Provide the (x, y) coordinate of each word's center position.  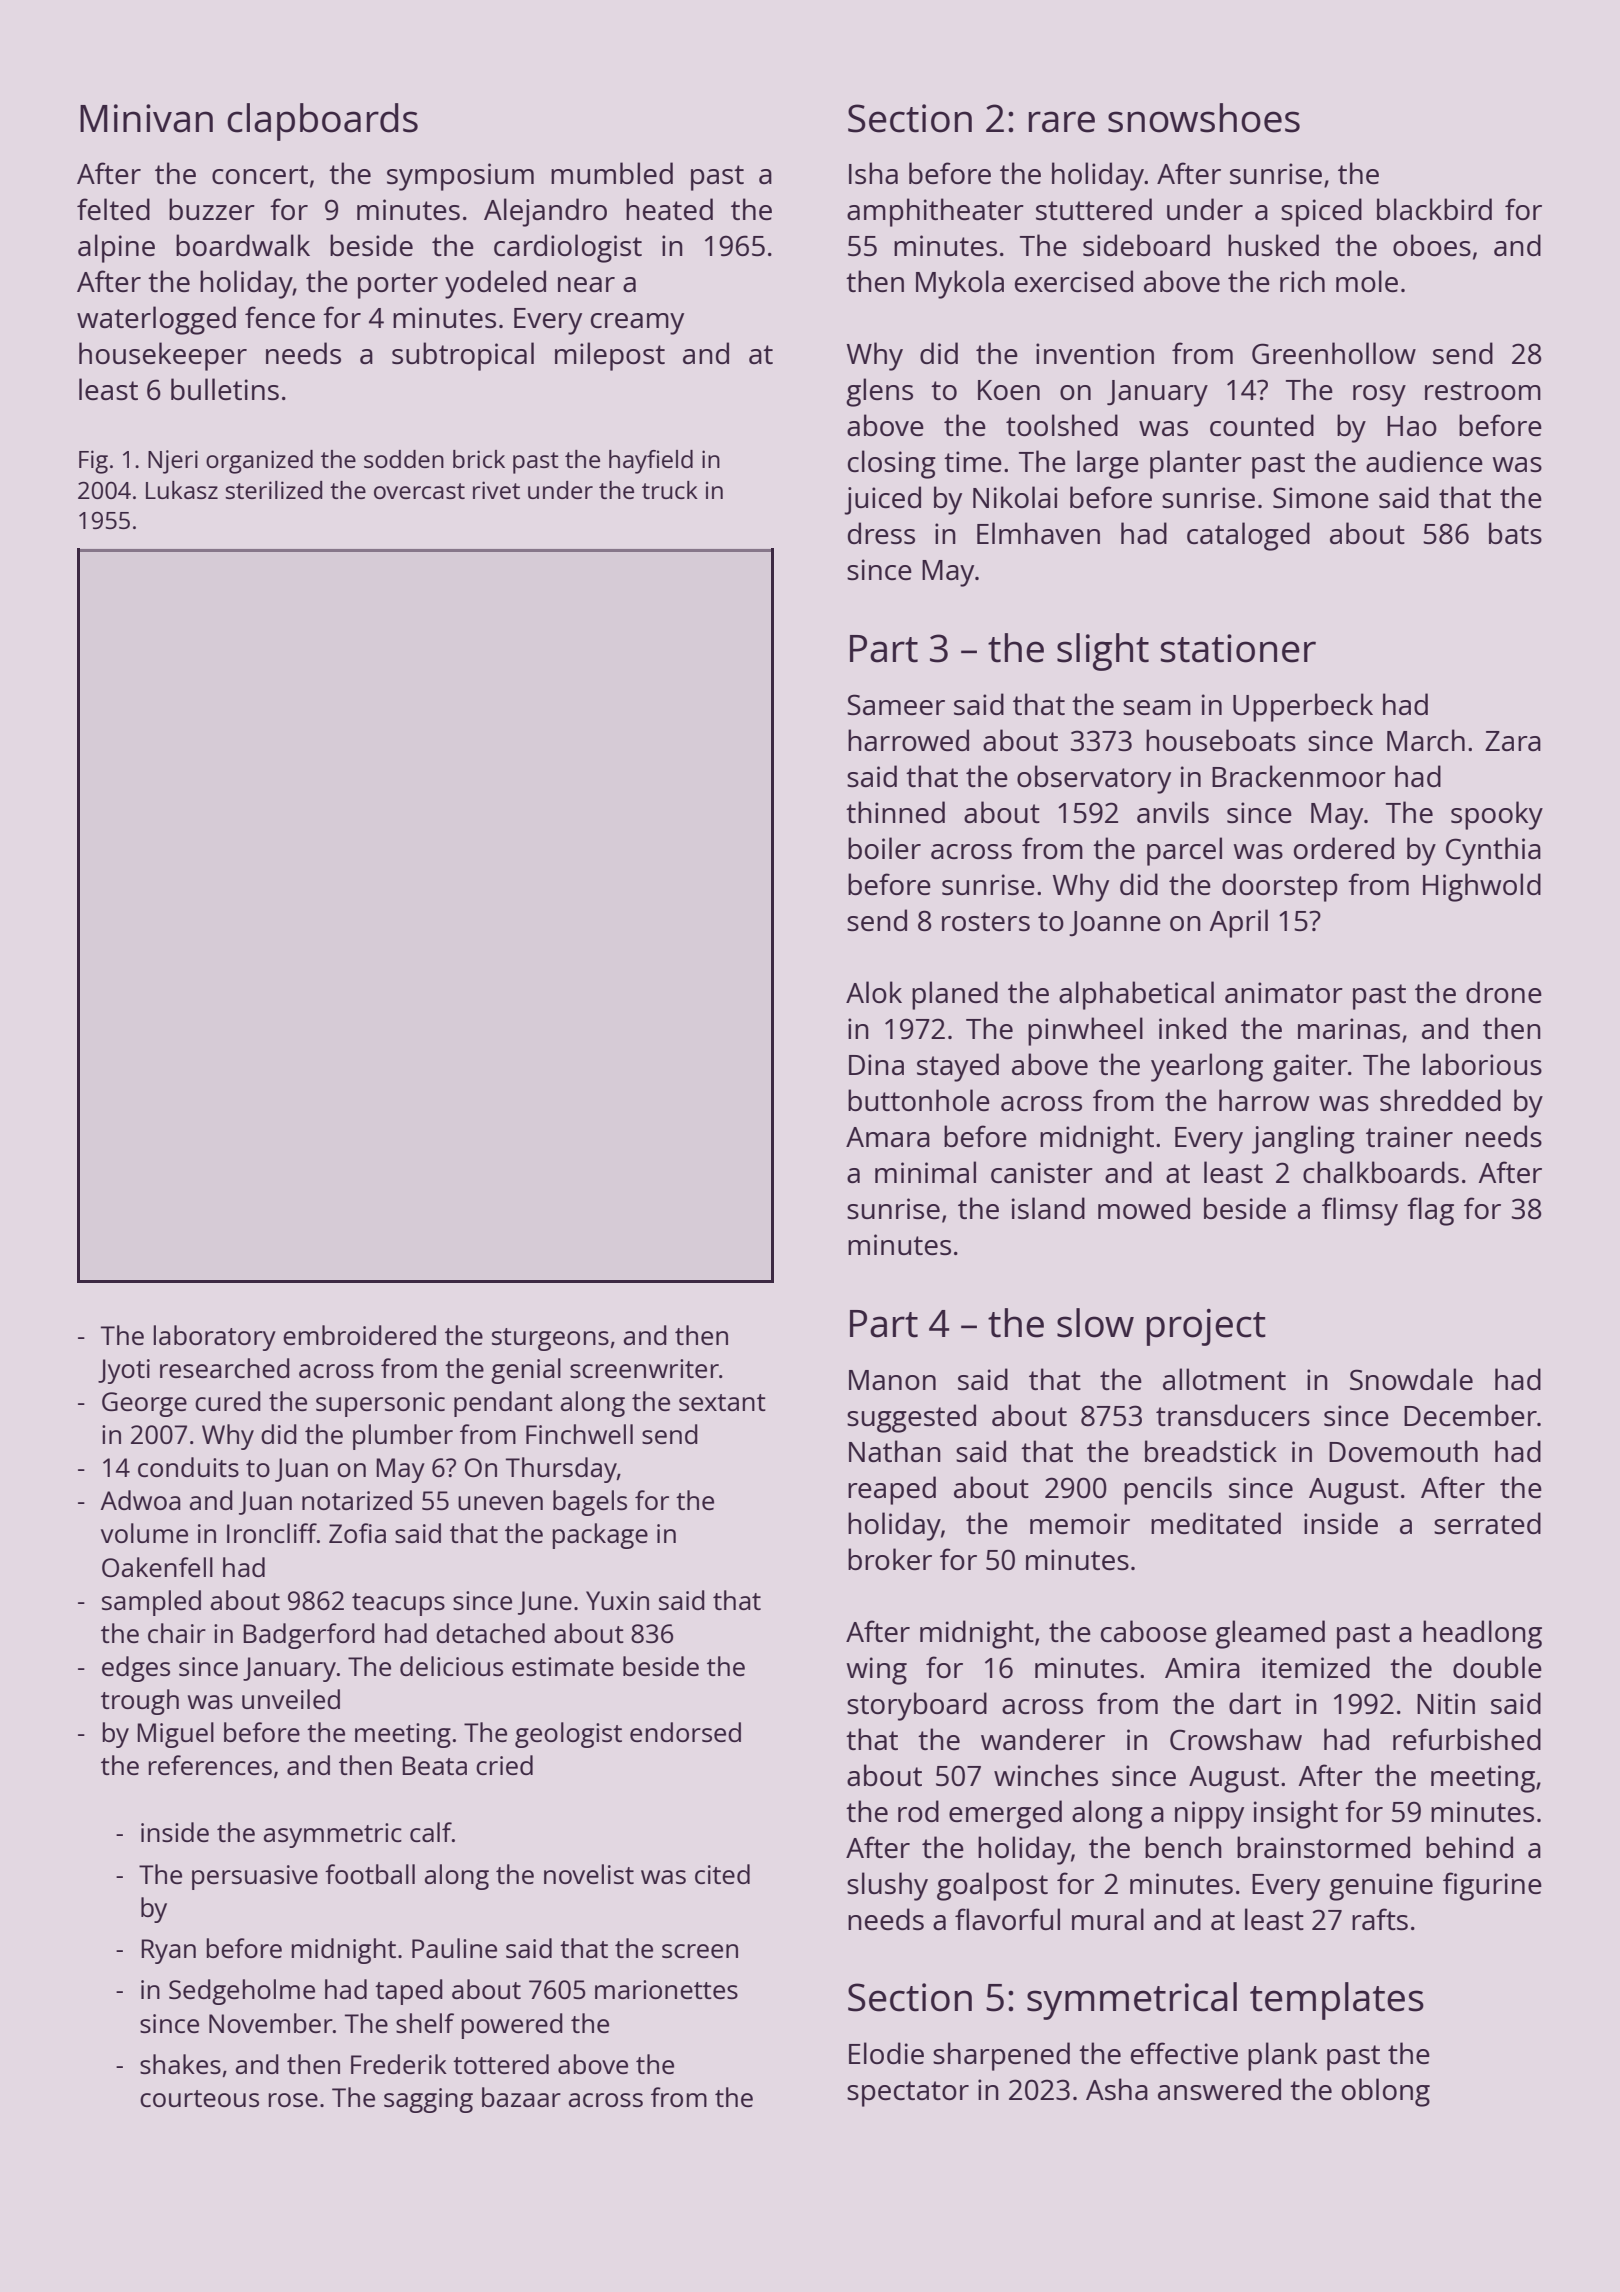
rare (1062, 122)
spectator (908, 2094)
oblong (1386, 2092)
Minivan (146, 118)
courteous (199, 2098)
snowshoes (1204, 118)
